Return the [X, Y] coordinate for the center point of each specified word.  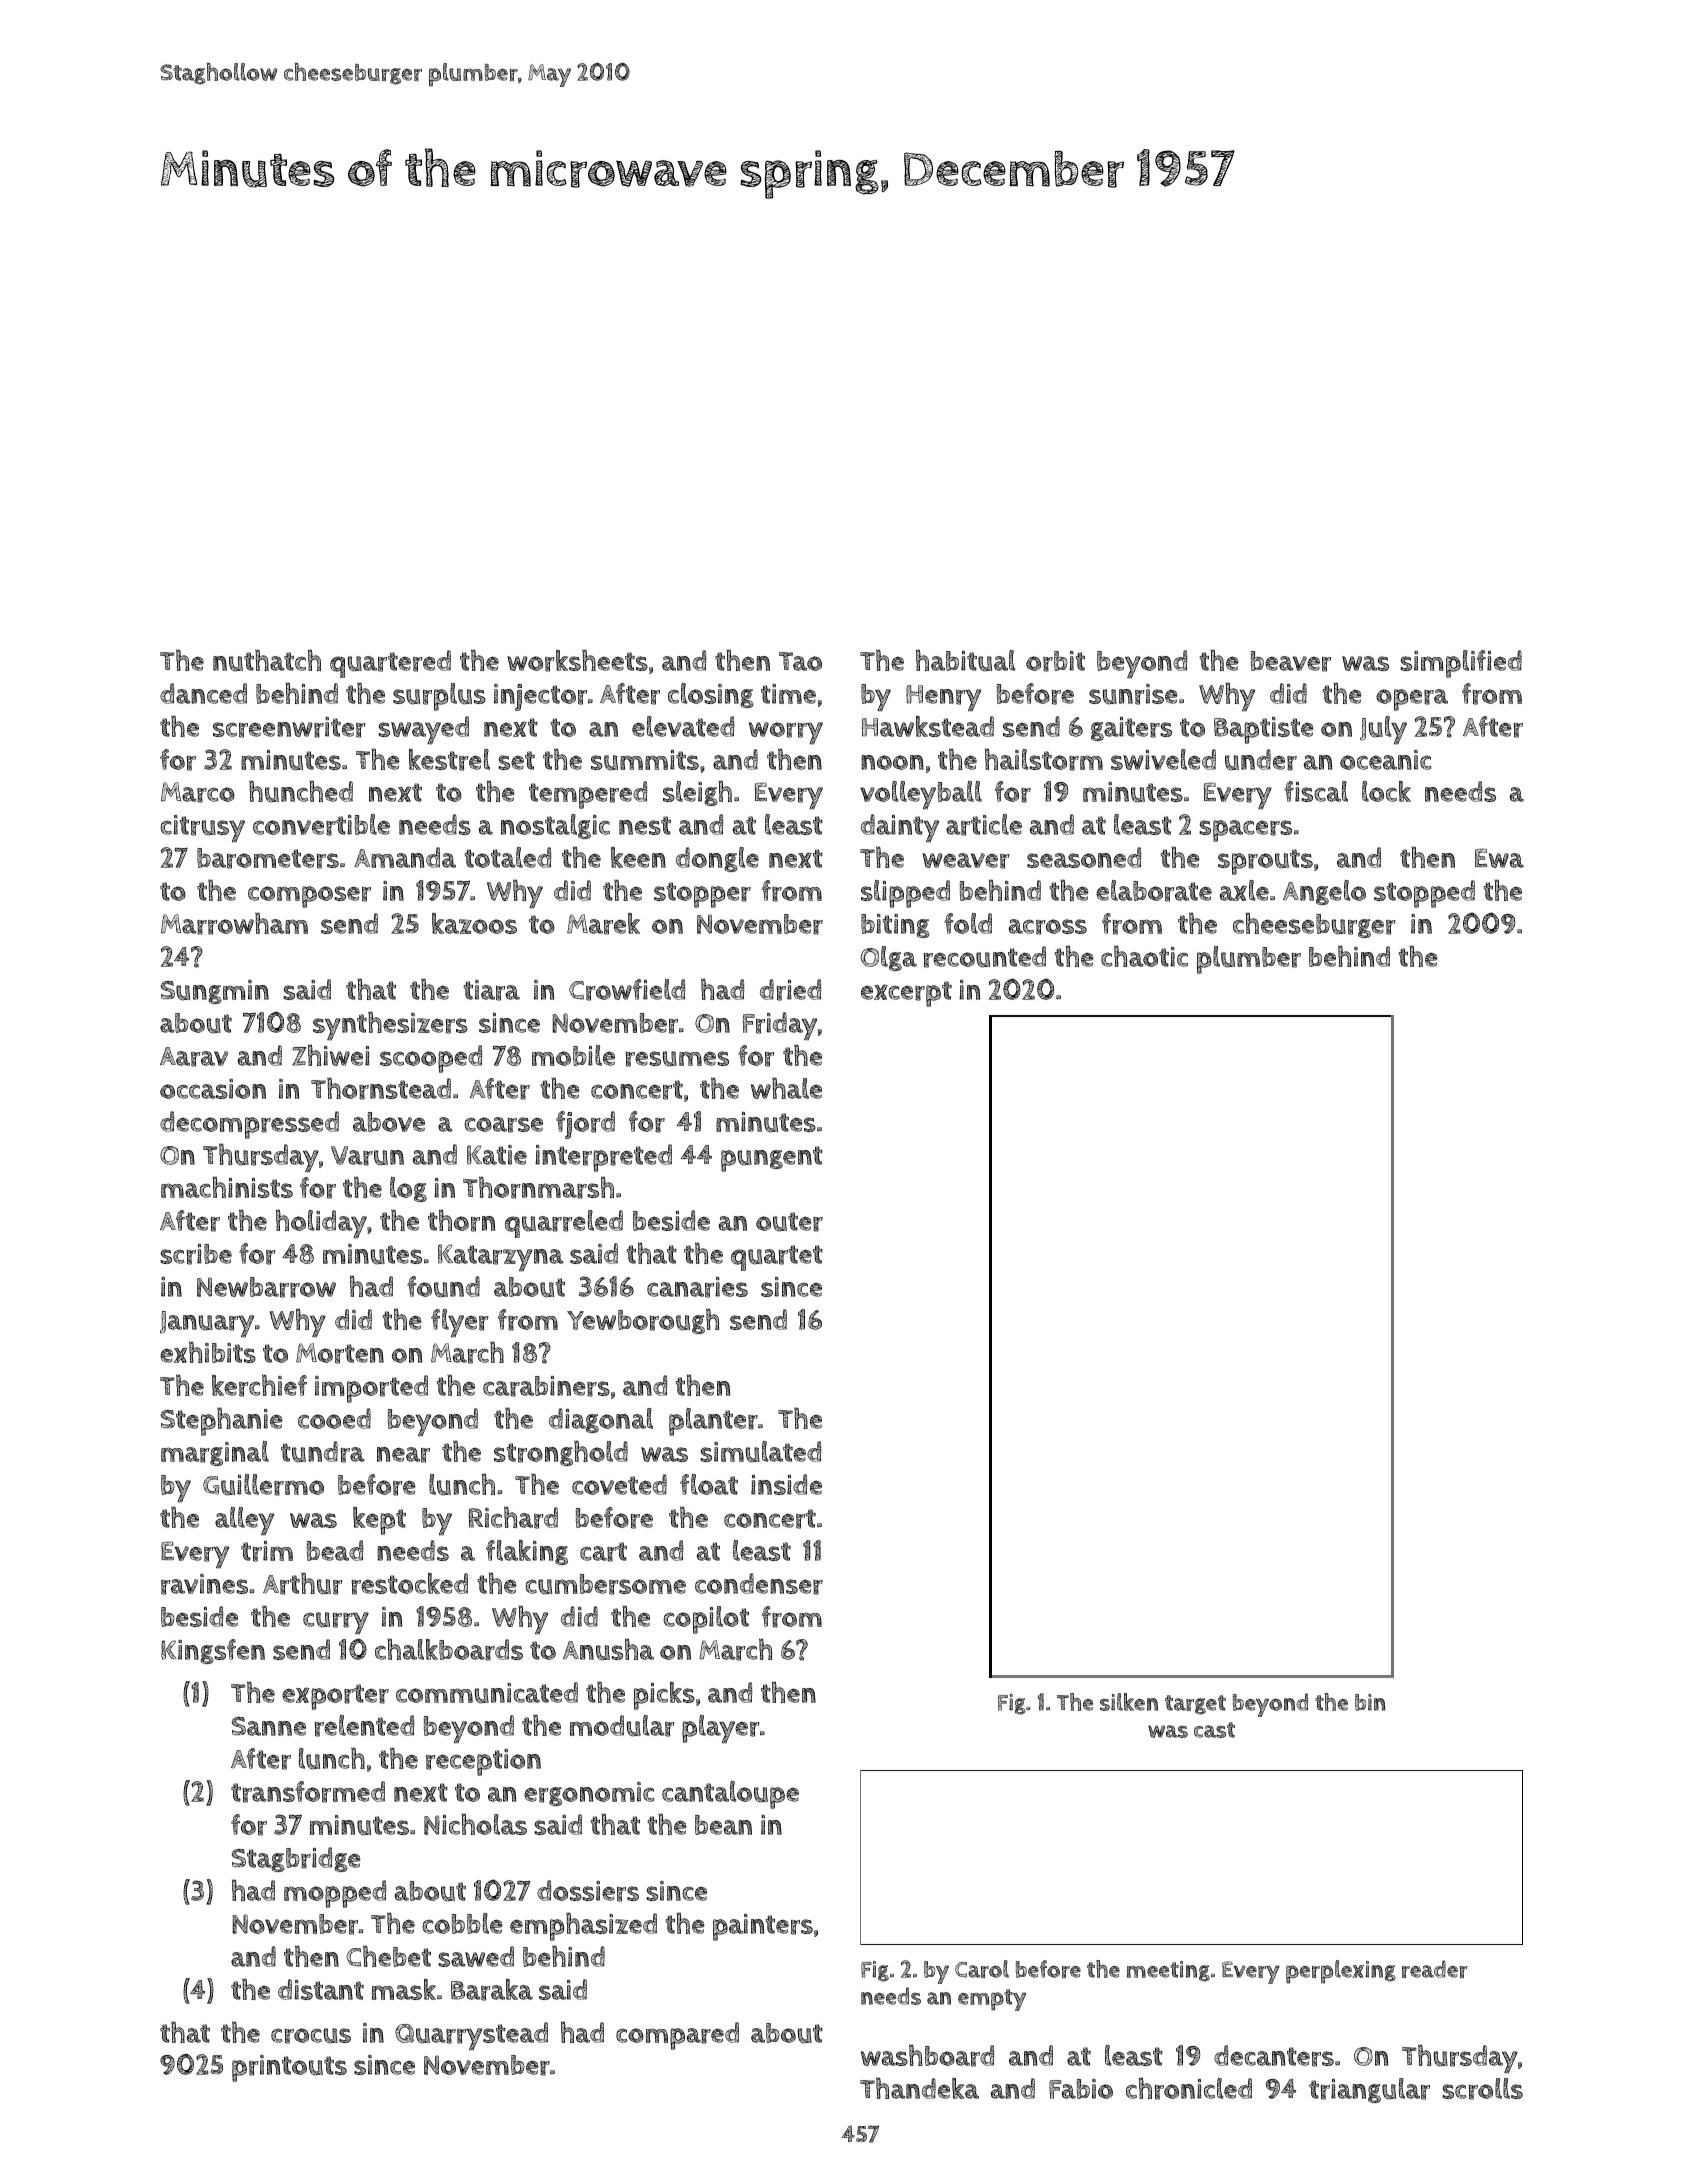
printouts [289, 2068]
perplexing [1341, 1972]
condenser [759, 1584]
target [1195, 1705]
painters [763, 1927]
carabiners [546, 1386]
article [984, 825]
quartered [390, 664]
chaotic [1144, 956]
